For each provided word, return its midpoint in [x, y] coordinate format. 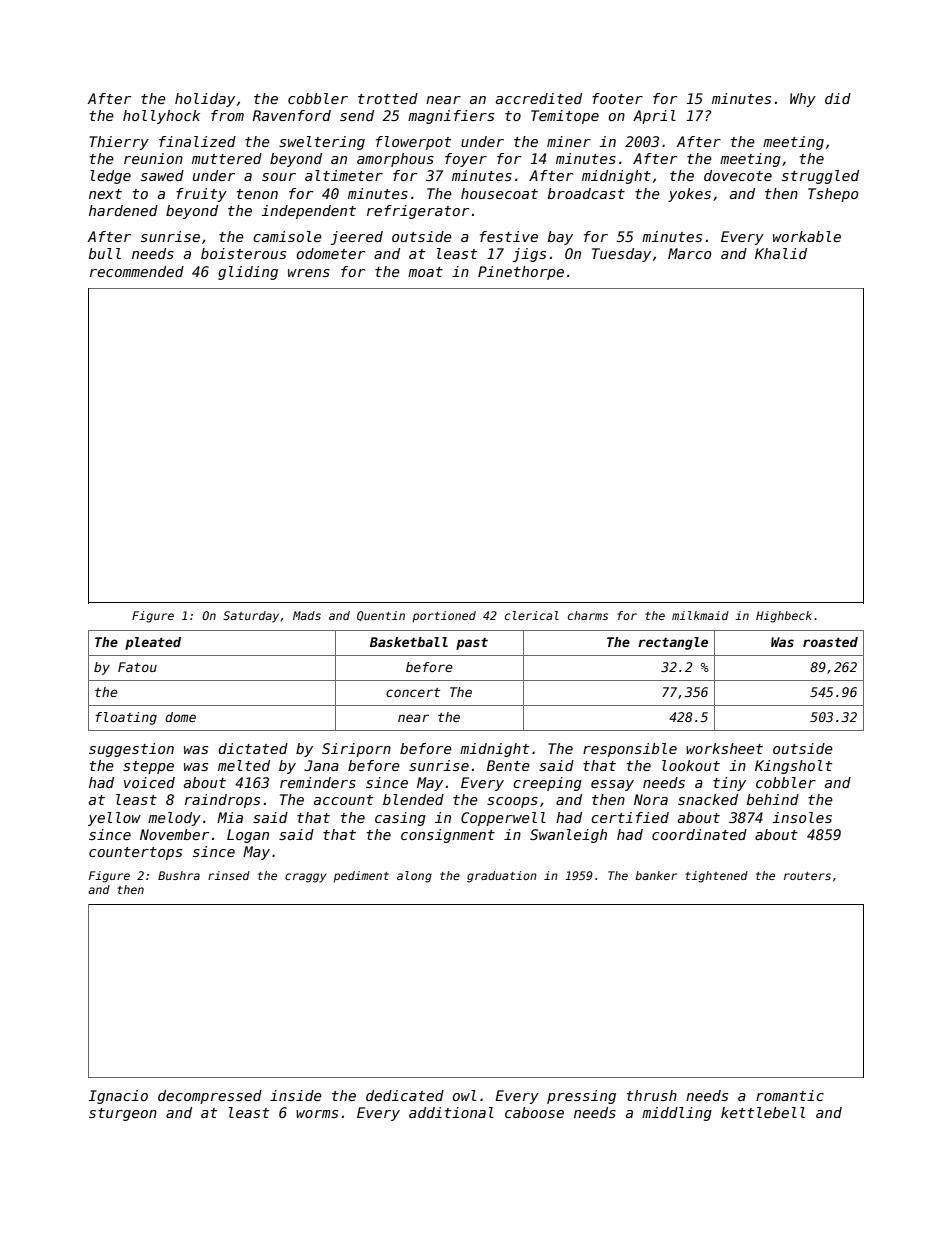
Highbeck [784, 617]
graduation [502, 877]
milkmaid [700, 615]
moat [425, 272]
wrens [309, 273]
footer [617, 98]
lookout [691, 765]
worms [317, 1114]
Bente [508, 765]
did [838, 98]
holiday [205, 100]
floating [126, 718]
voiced [149, 782]
